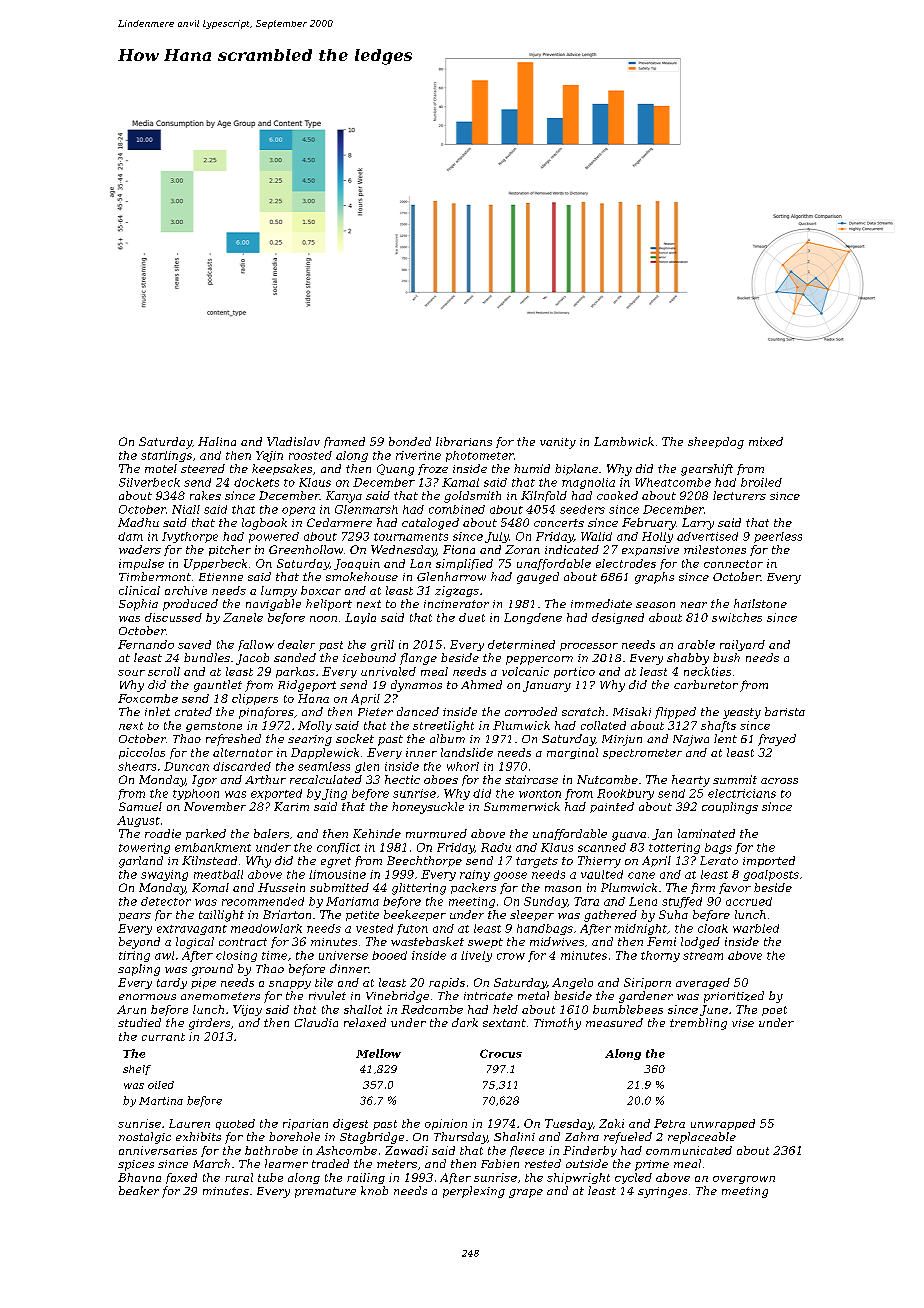 The height and width of the screenshot is (1308, 924). Describe the element at coordinates (147, 997) in the screenshot. I see `enormous` at that location.
